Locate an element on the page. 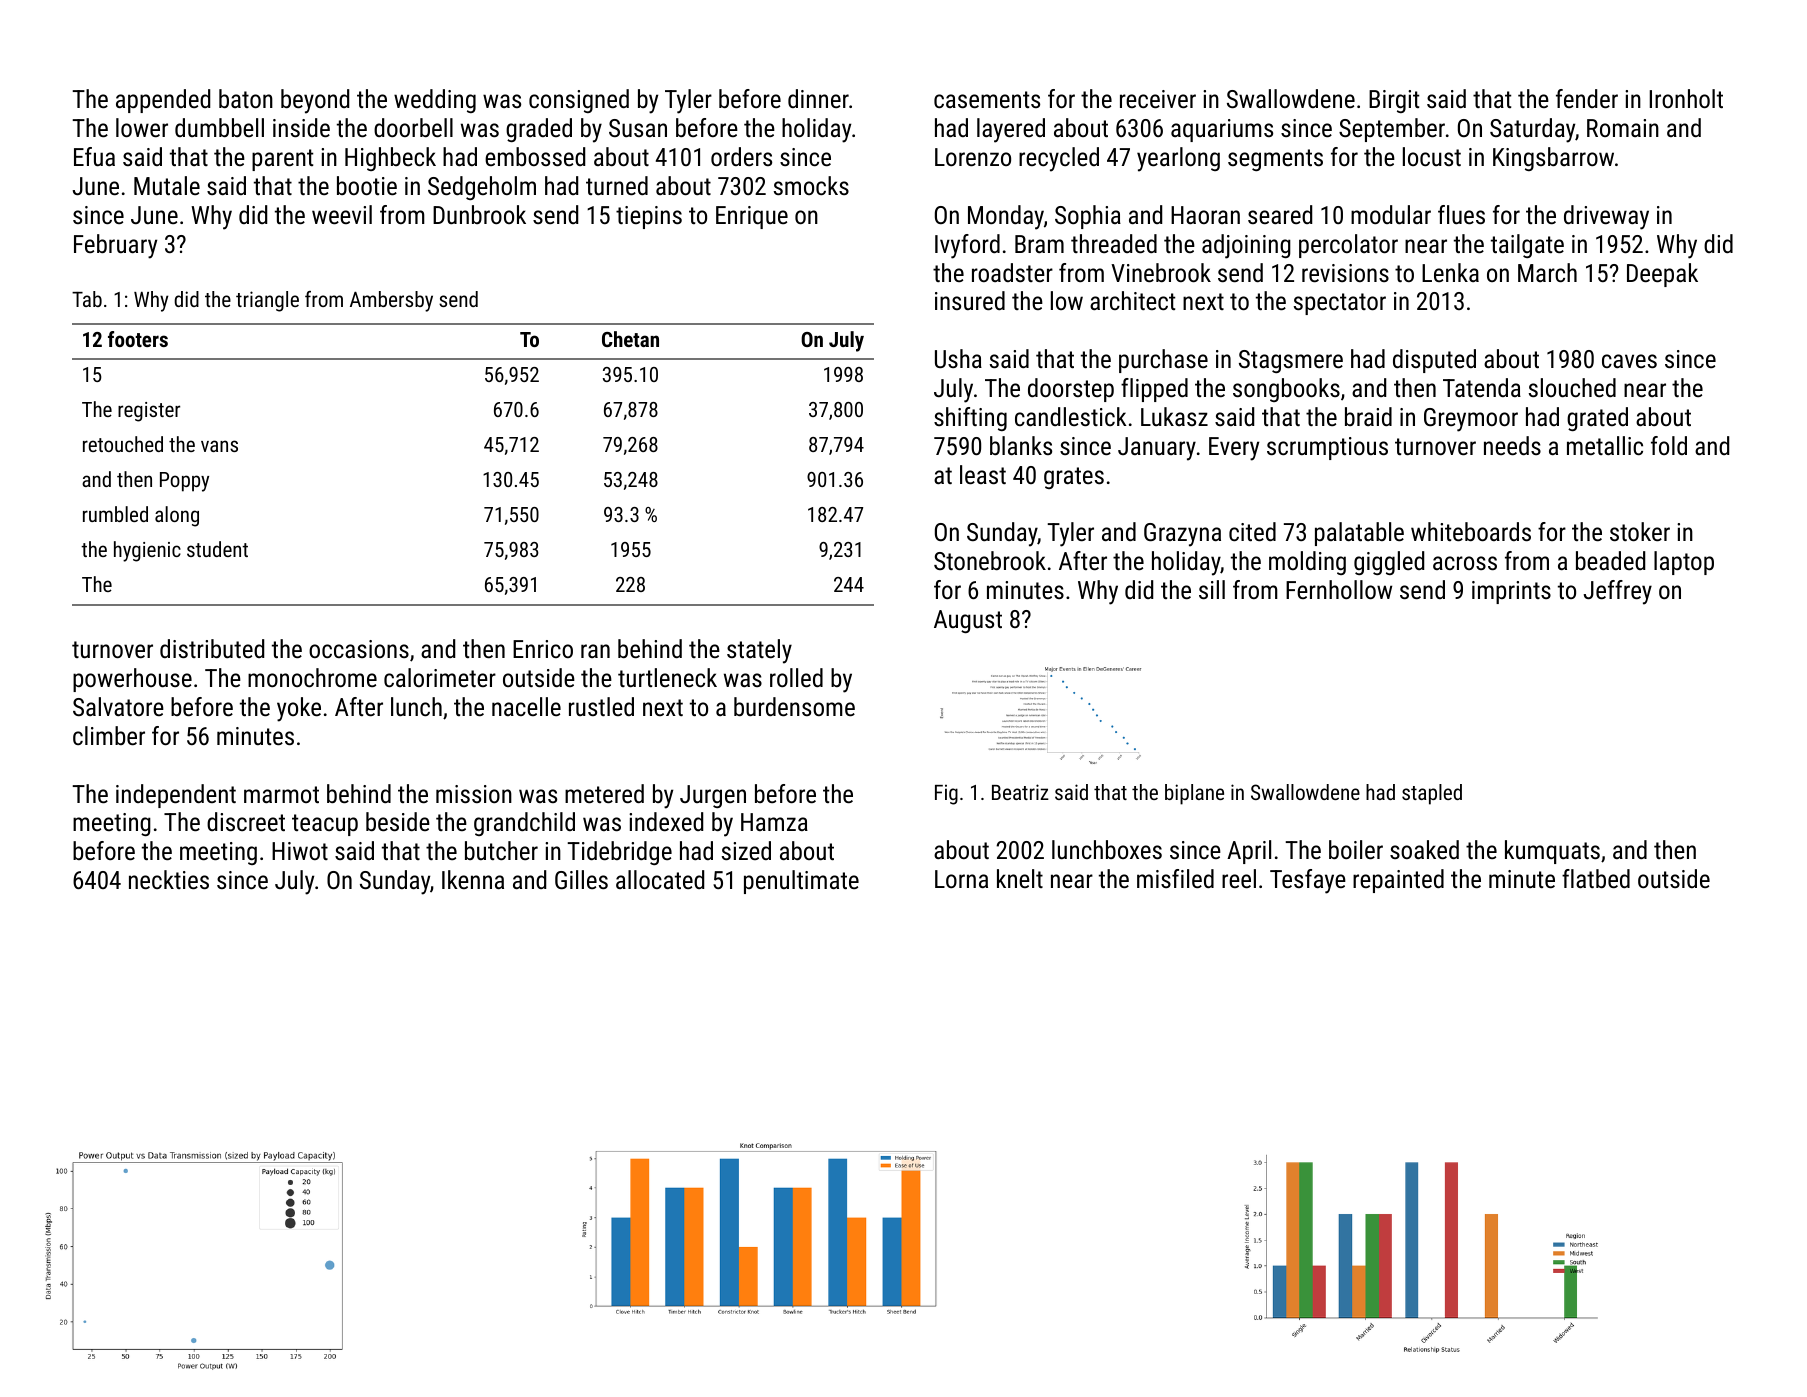 The width and height of the image is (1807, 1397). along is located at coordinates (177, 516).
